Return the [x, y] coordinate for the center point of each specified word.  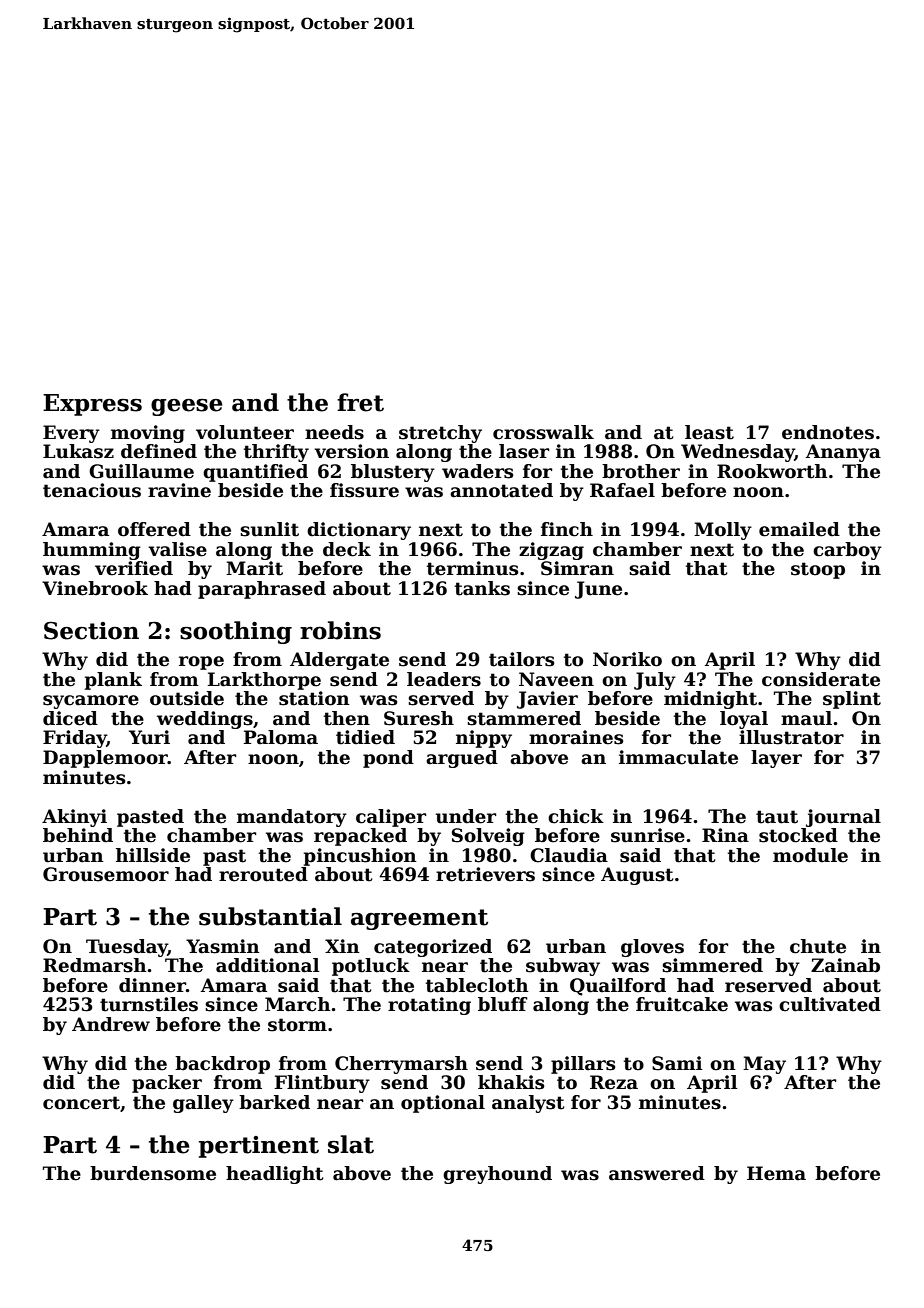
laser [524, 451]
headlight [275, 1175]
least [709, 432]
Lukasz [78, 451]
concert [81, 1103]
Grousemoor [106, 874]
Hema [776, 1173]
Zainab [845, 965]
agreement [419, 919]
